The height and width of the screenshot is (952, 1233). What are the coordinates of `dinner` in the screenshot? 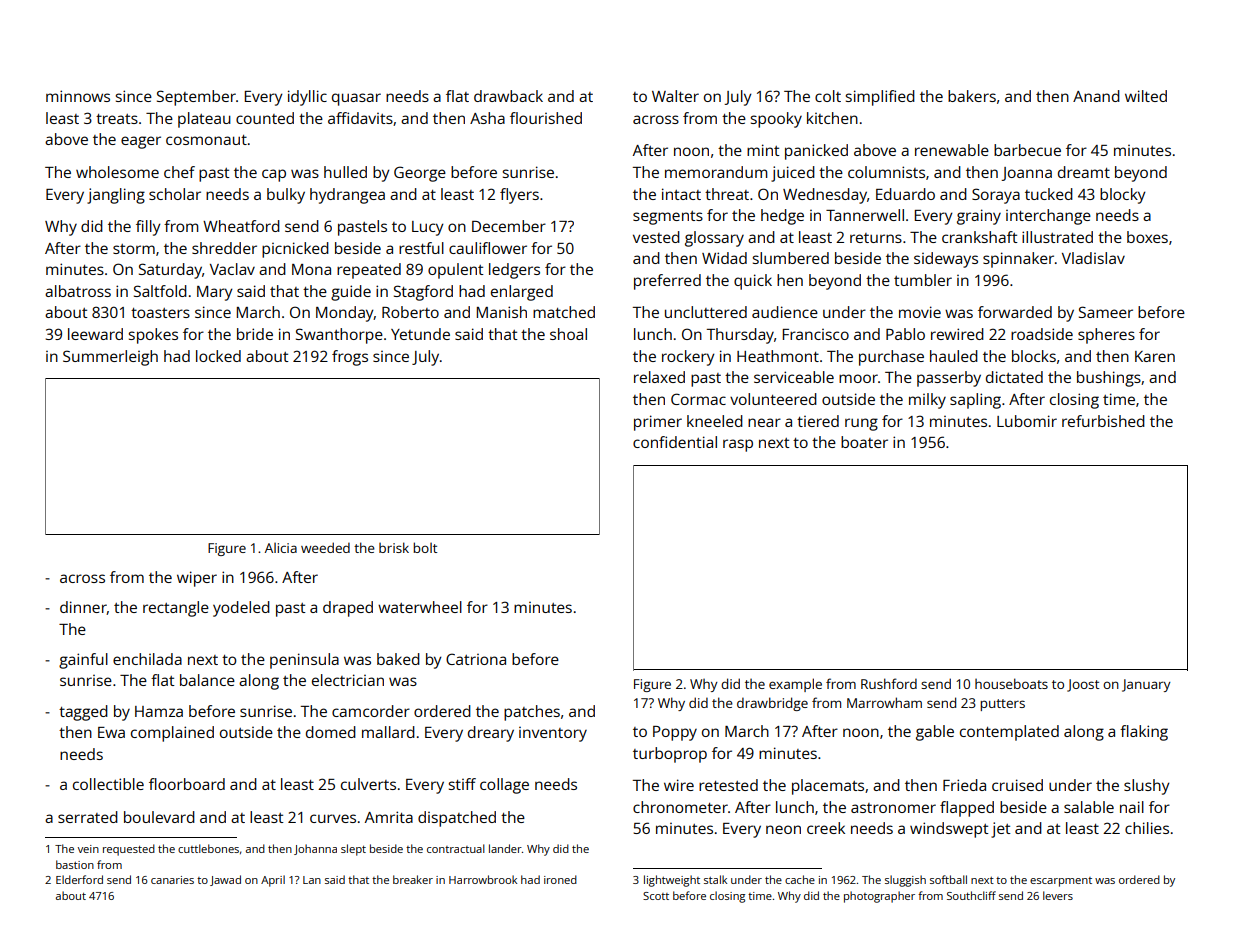 It's located at (83, 608).
